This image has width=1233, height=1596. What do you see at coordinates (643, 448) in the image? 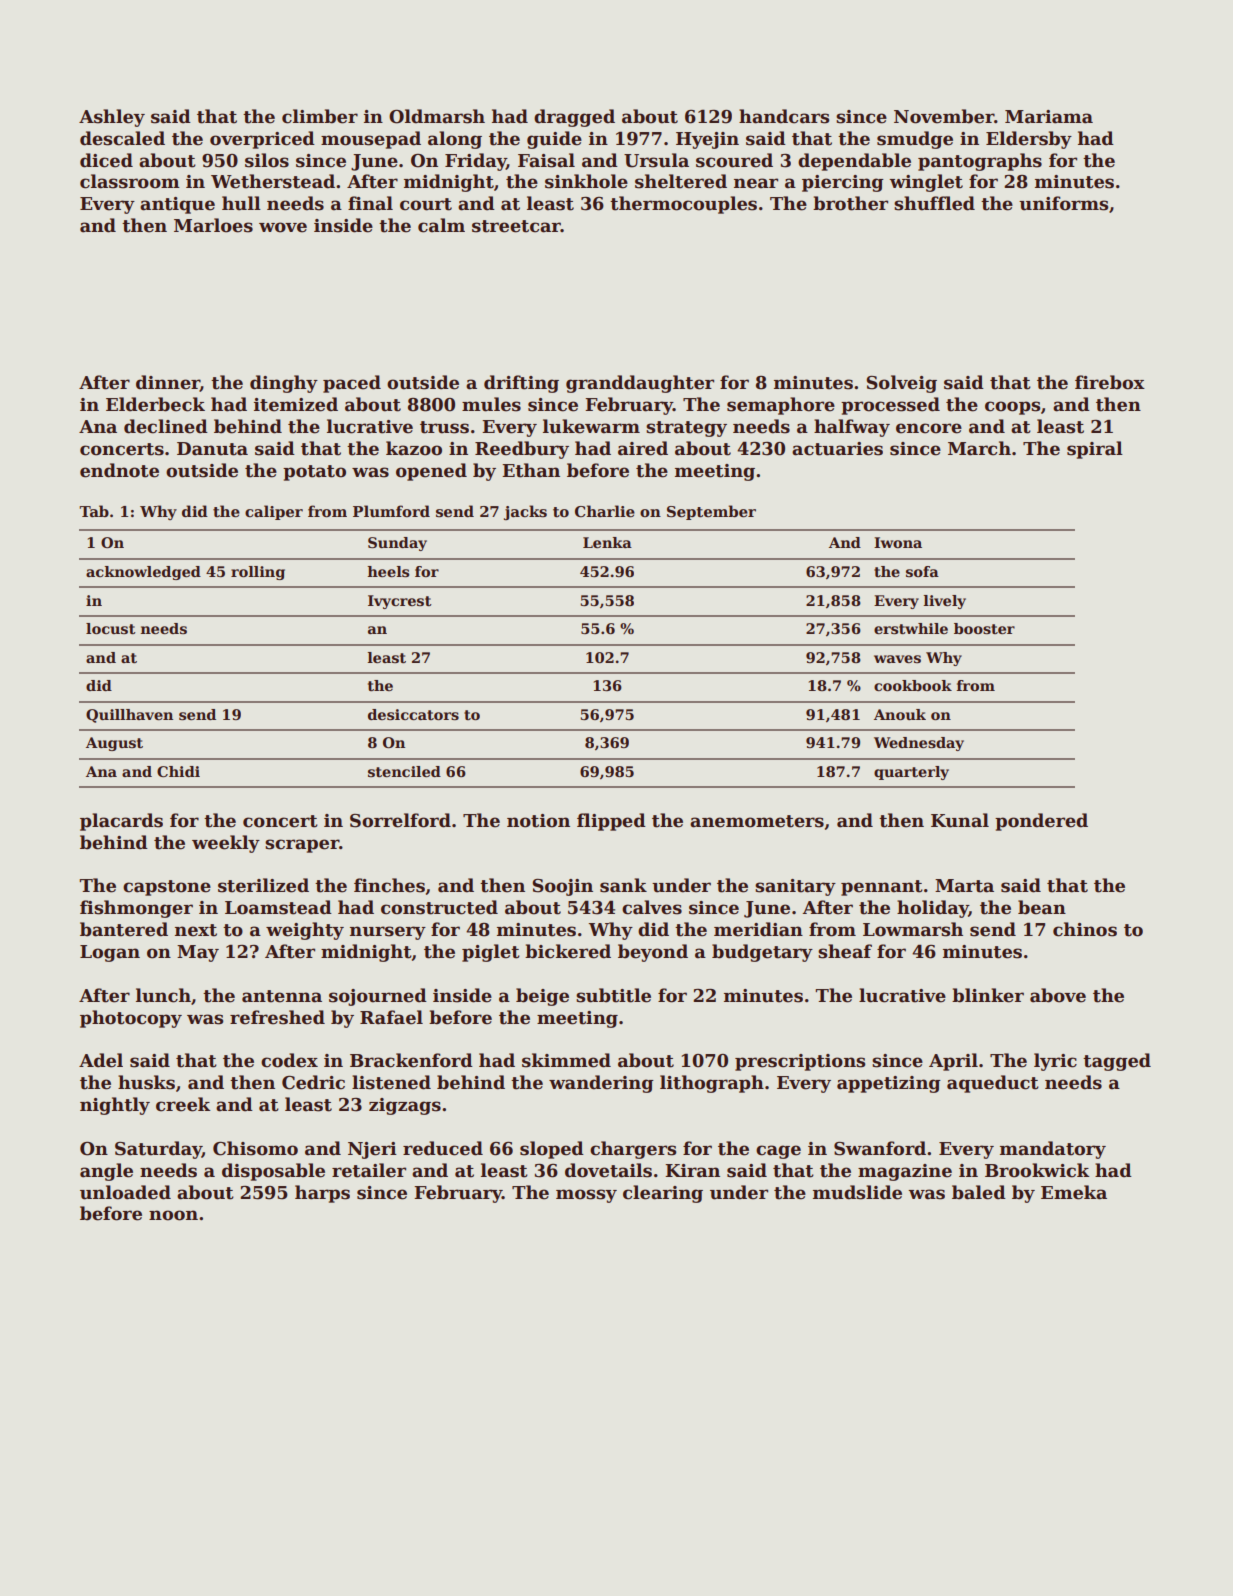
I see `aired` at bounding box center [643, 448].
